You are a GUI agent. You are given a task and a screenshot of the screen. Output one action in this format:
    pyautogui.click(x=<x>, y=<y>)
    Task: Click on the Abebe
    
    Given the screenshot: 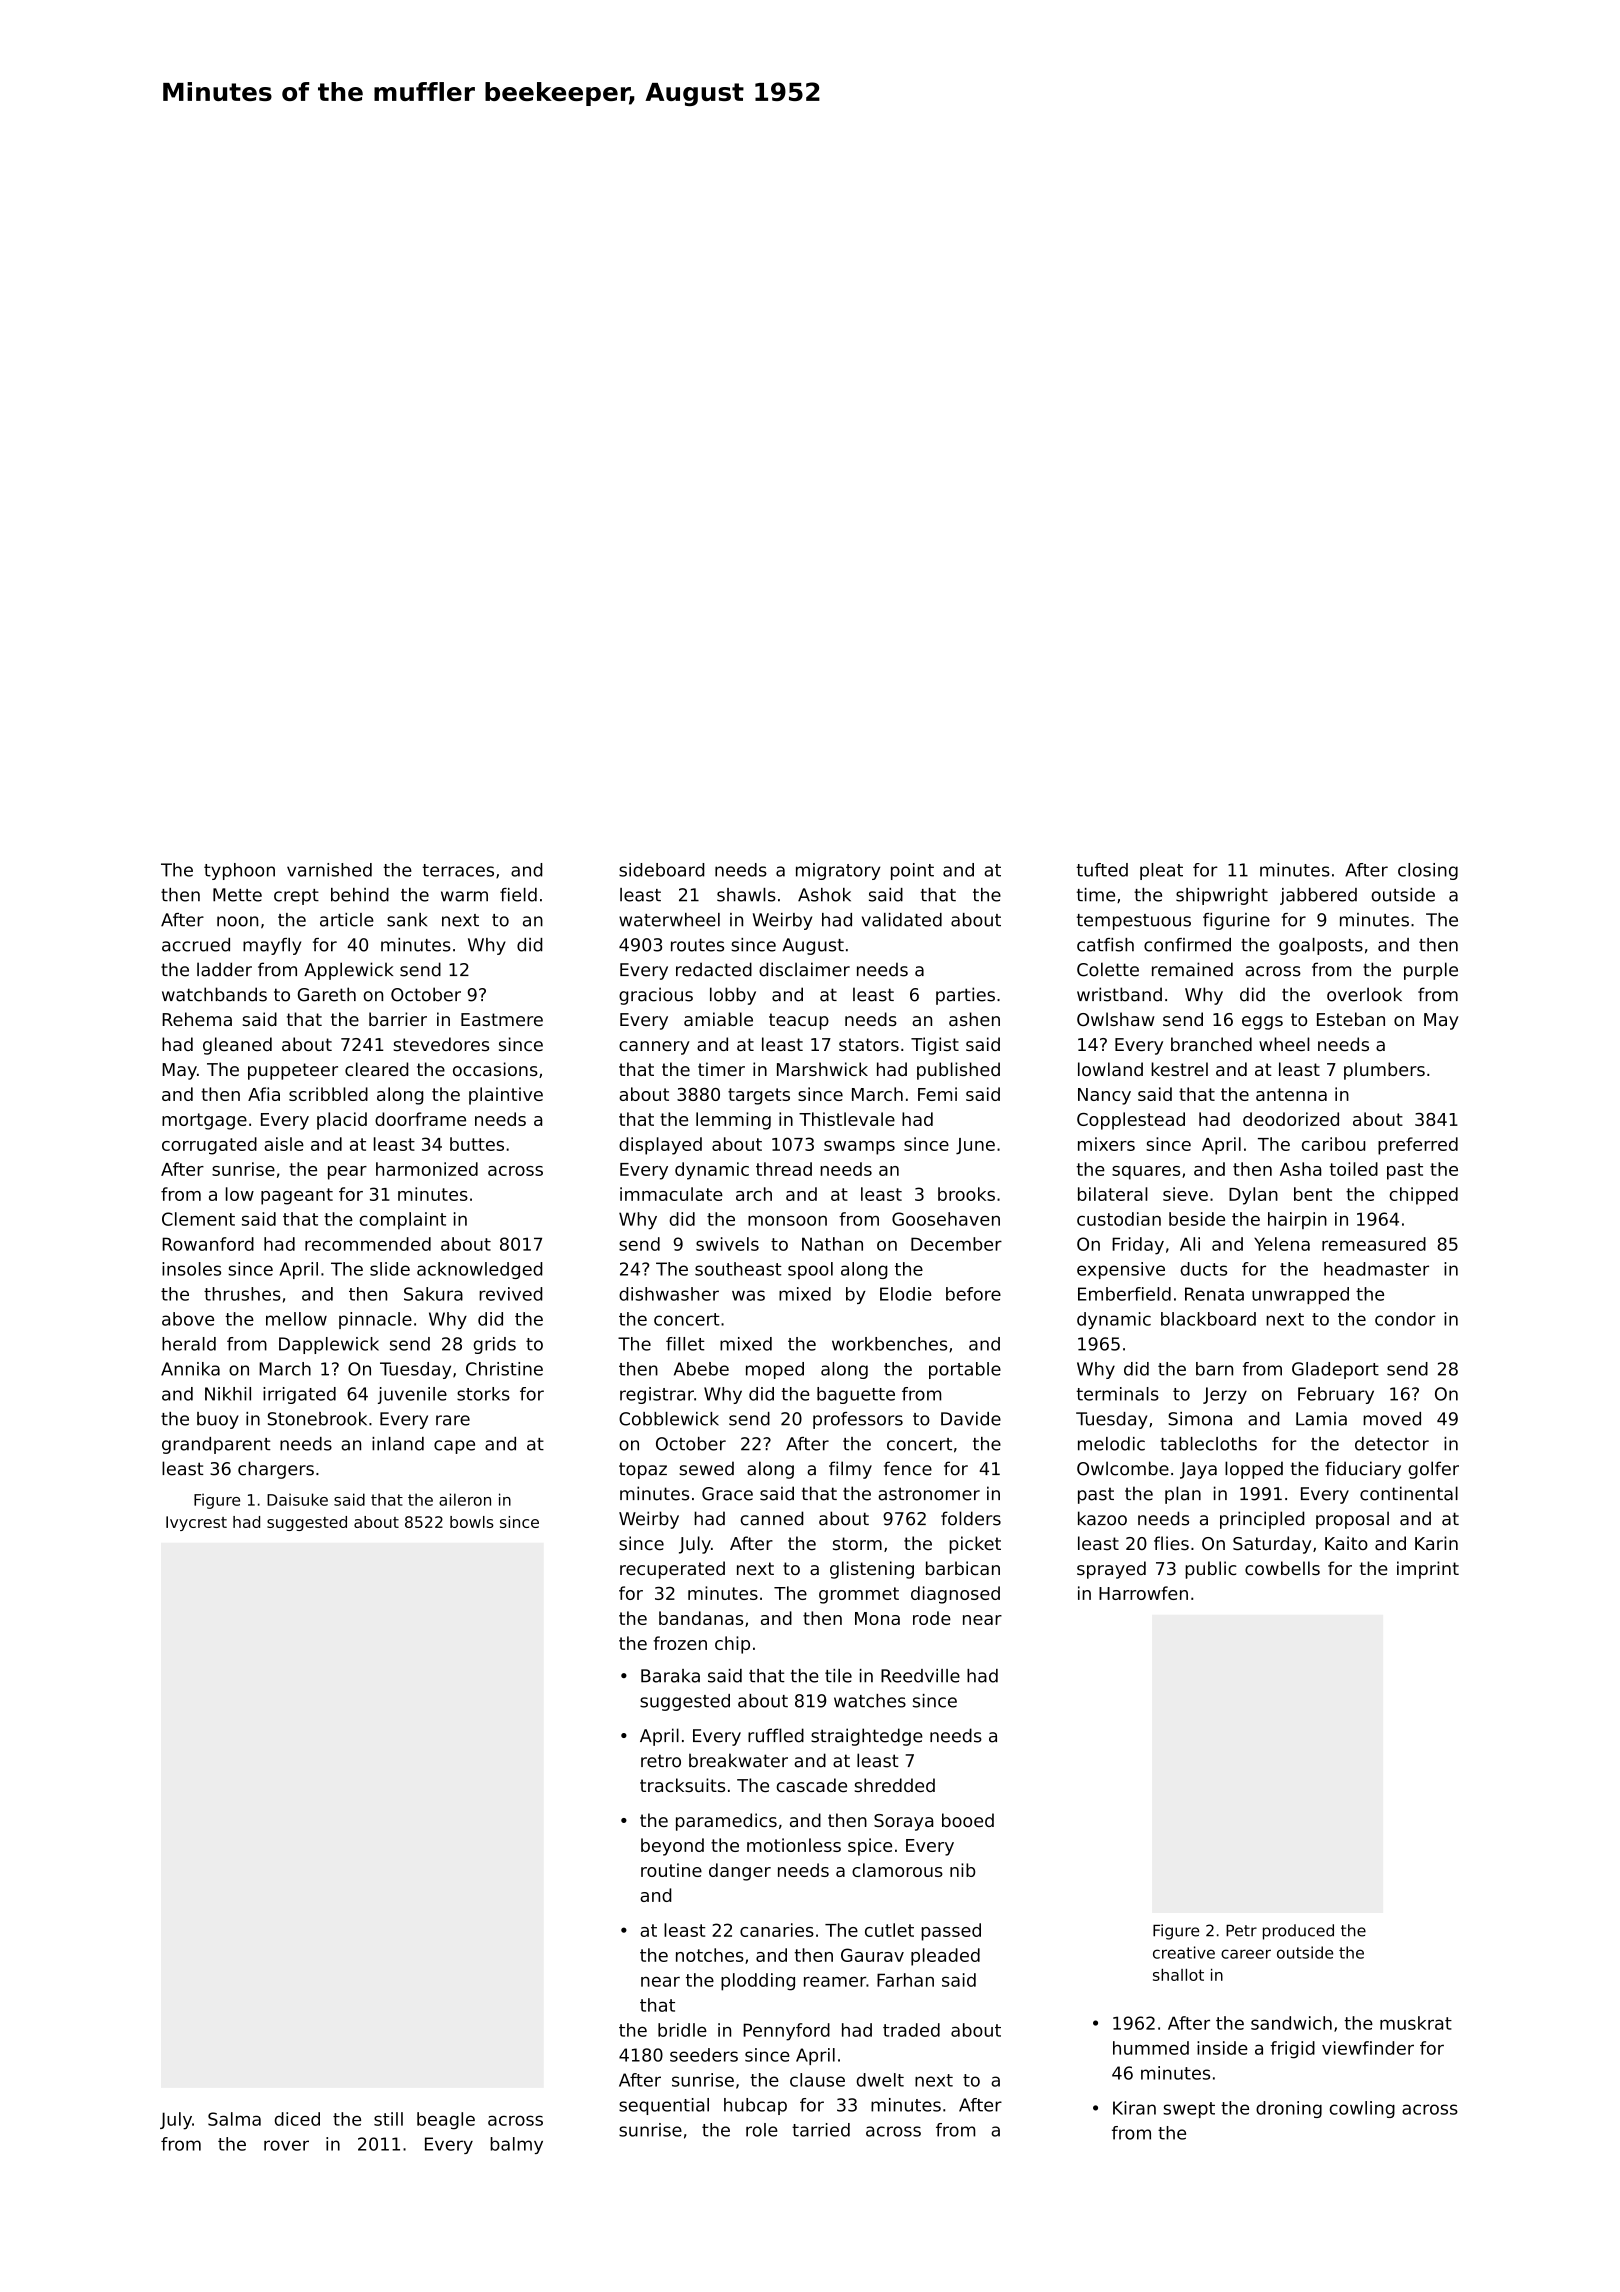 What is the action you would take?
    pyautogui.click(x=701, y=1369)
